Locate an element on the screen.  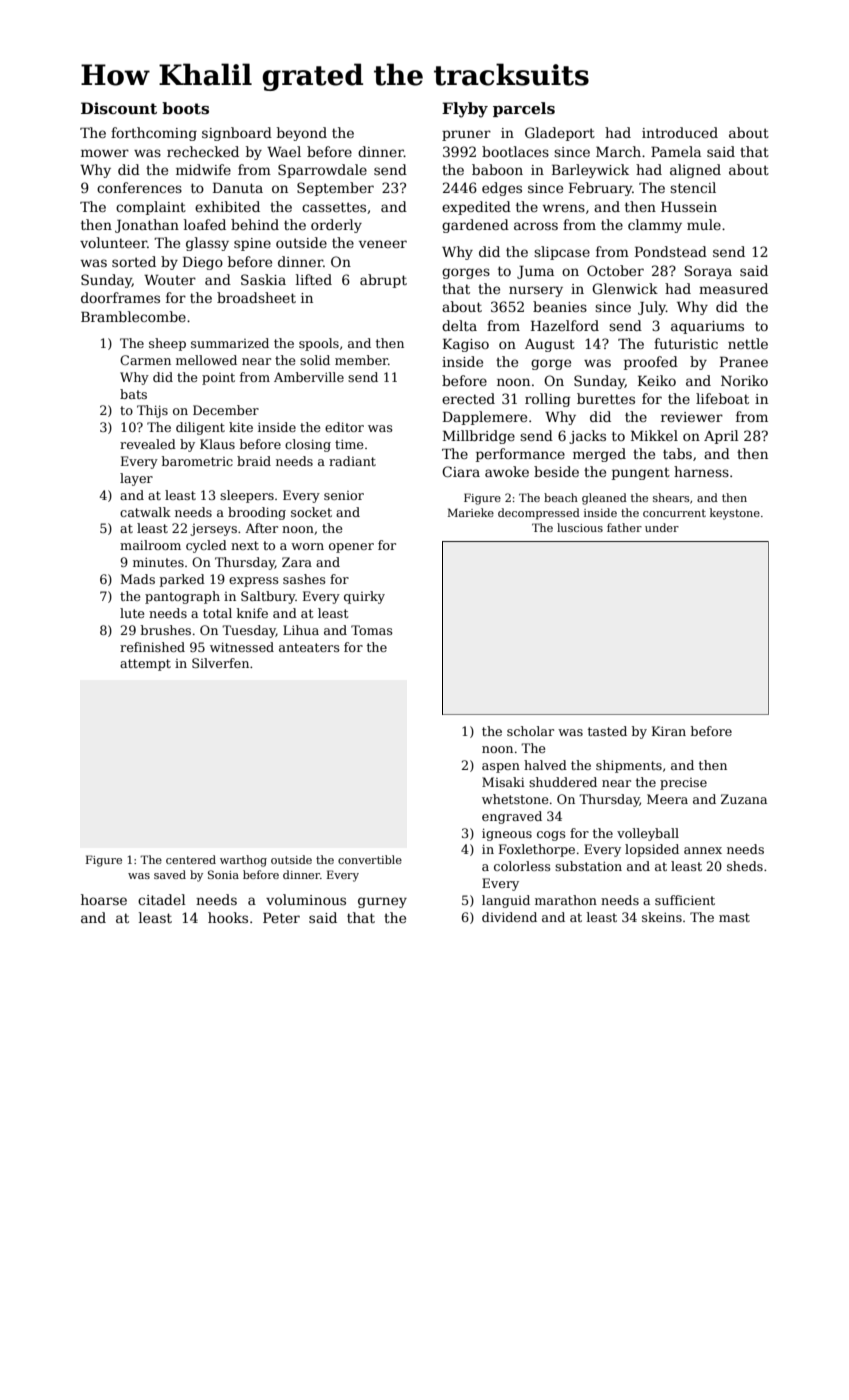
Tomas is located at coordinates (372, 630).
